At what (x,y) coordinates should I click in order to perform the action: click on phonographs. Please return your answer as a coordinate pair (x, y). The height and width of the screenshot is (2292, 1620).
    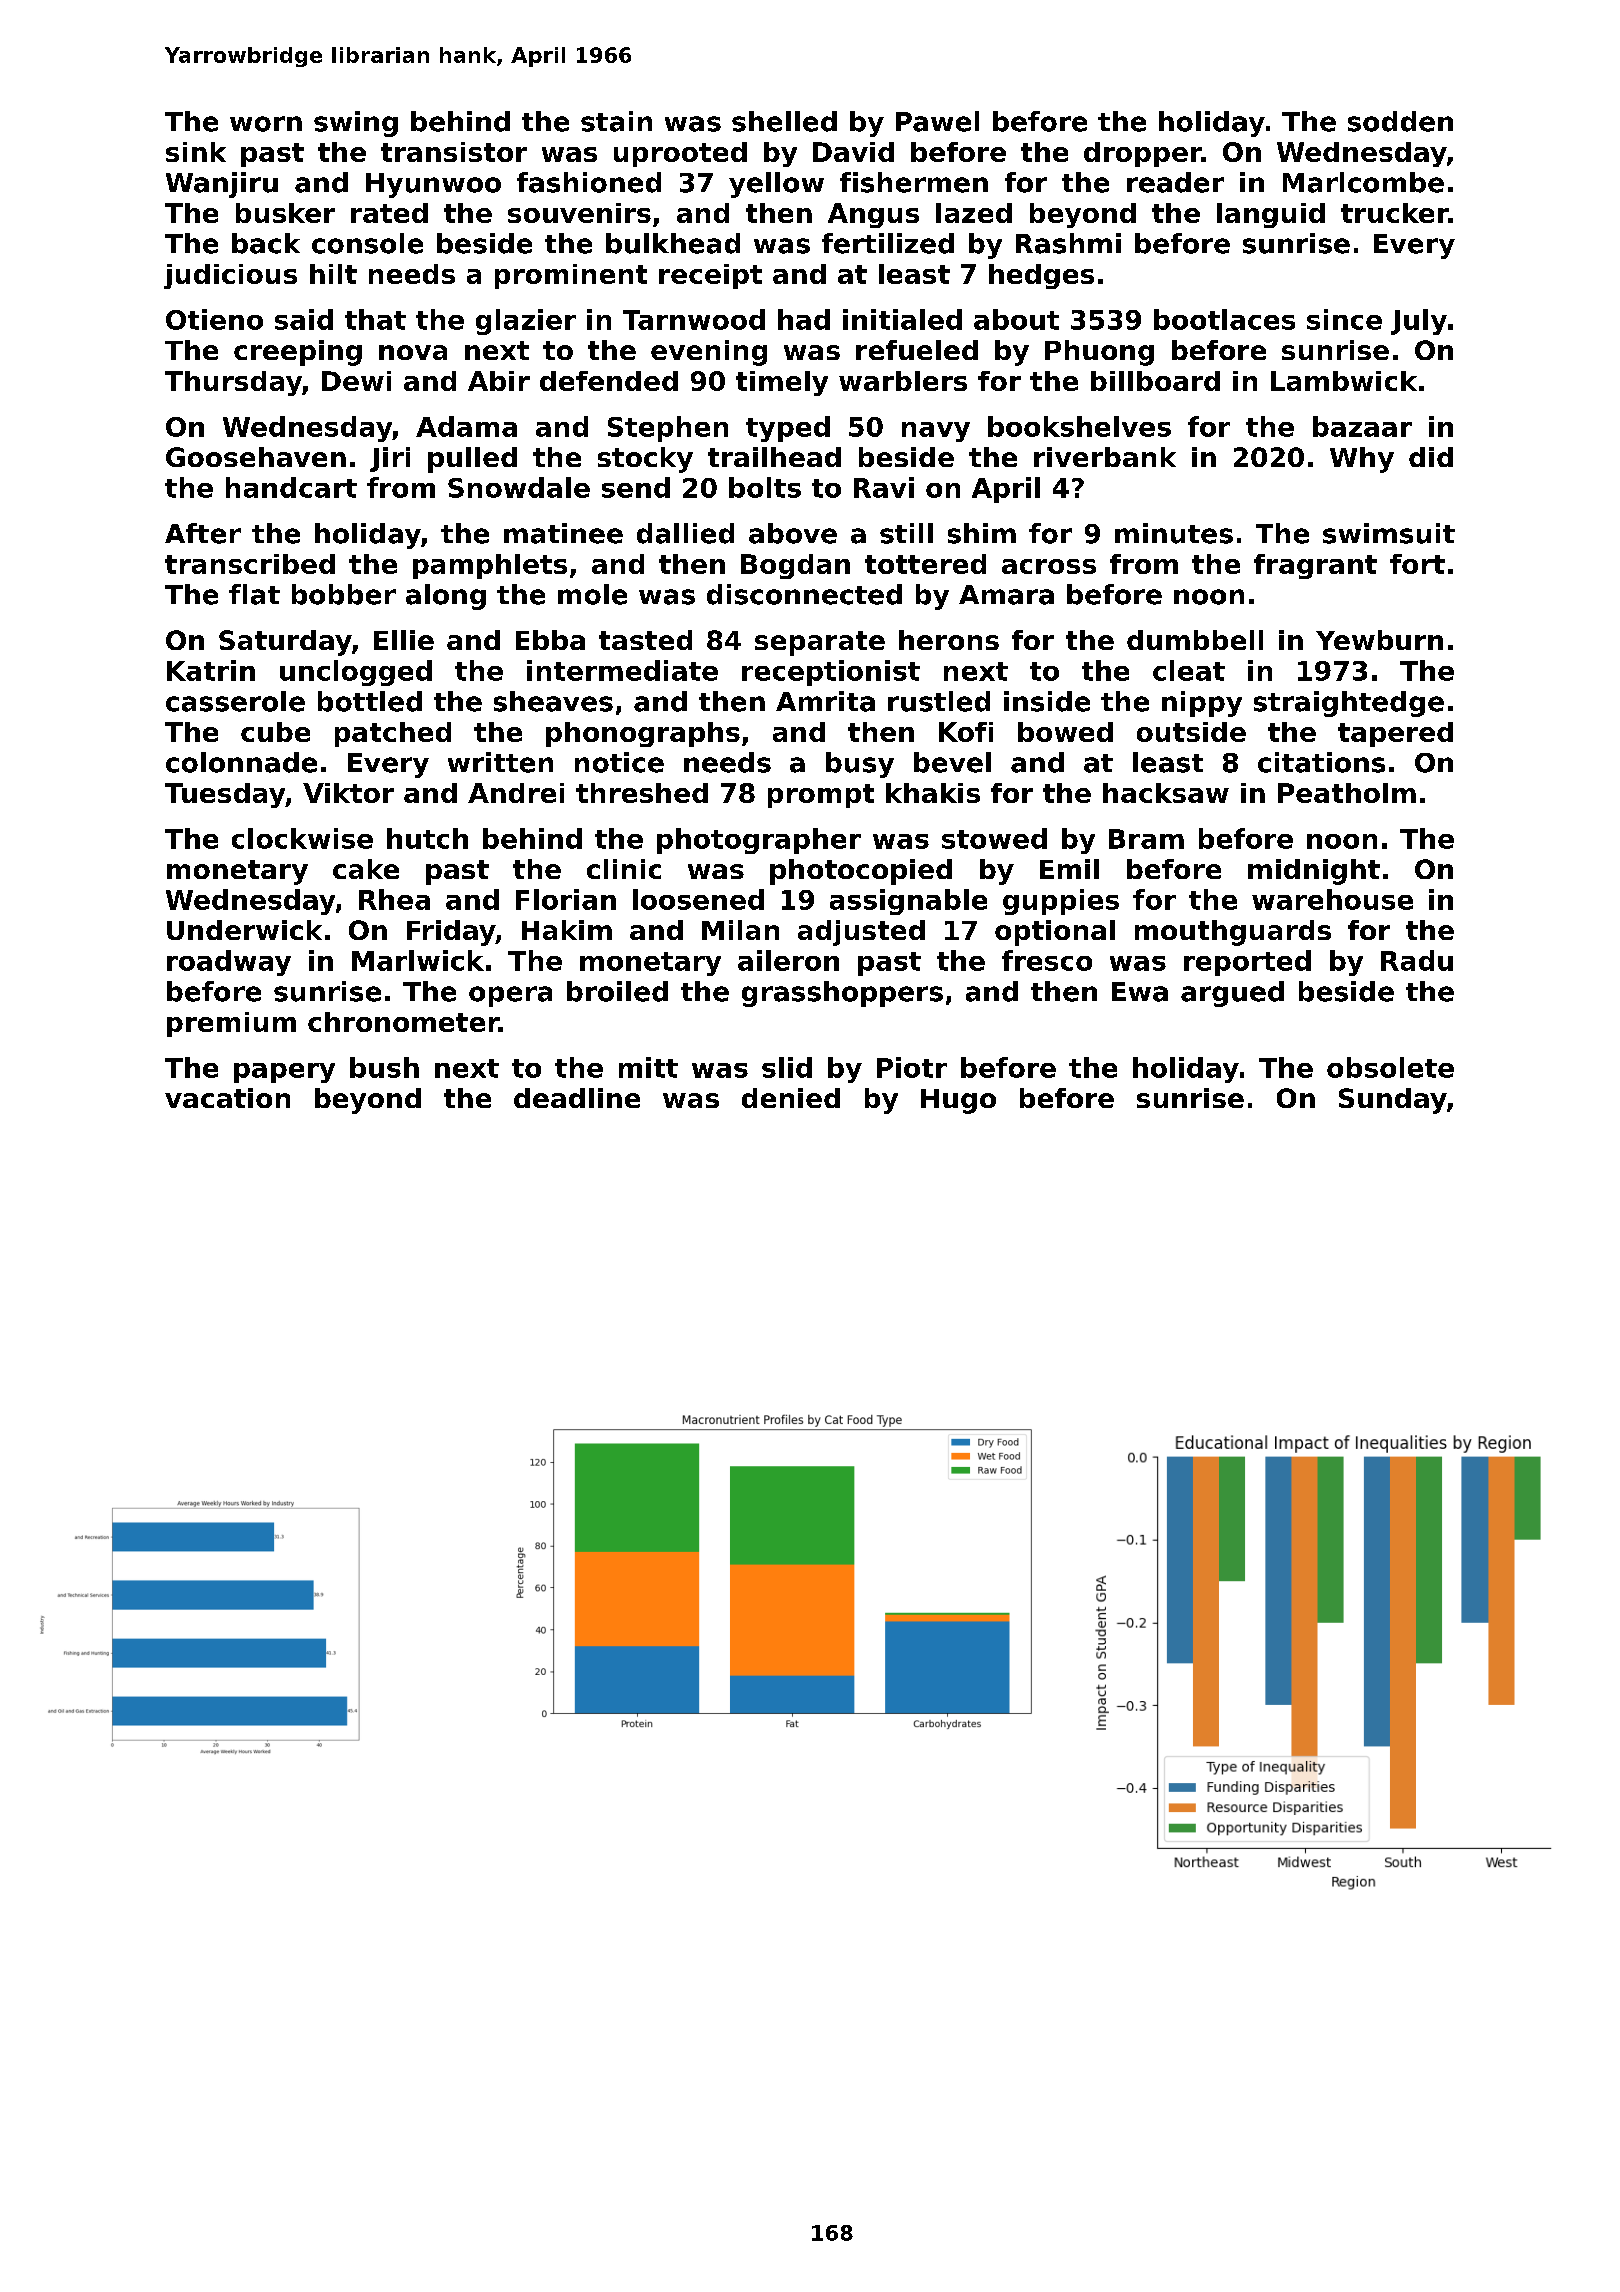
    Looking at the image, I should click on (643, 734).
